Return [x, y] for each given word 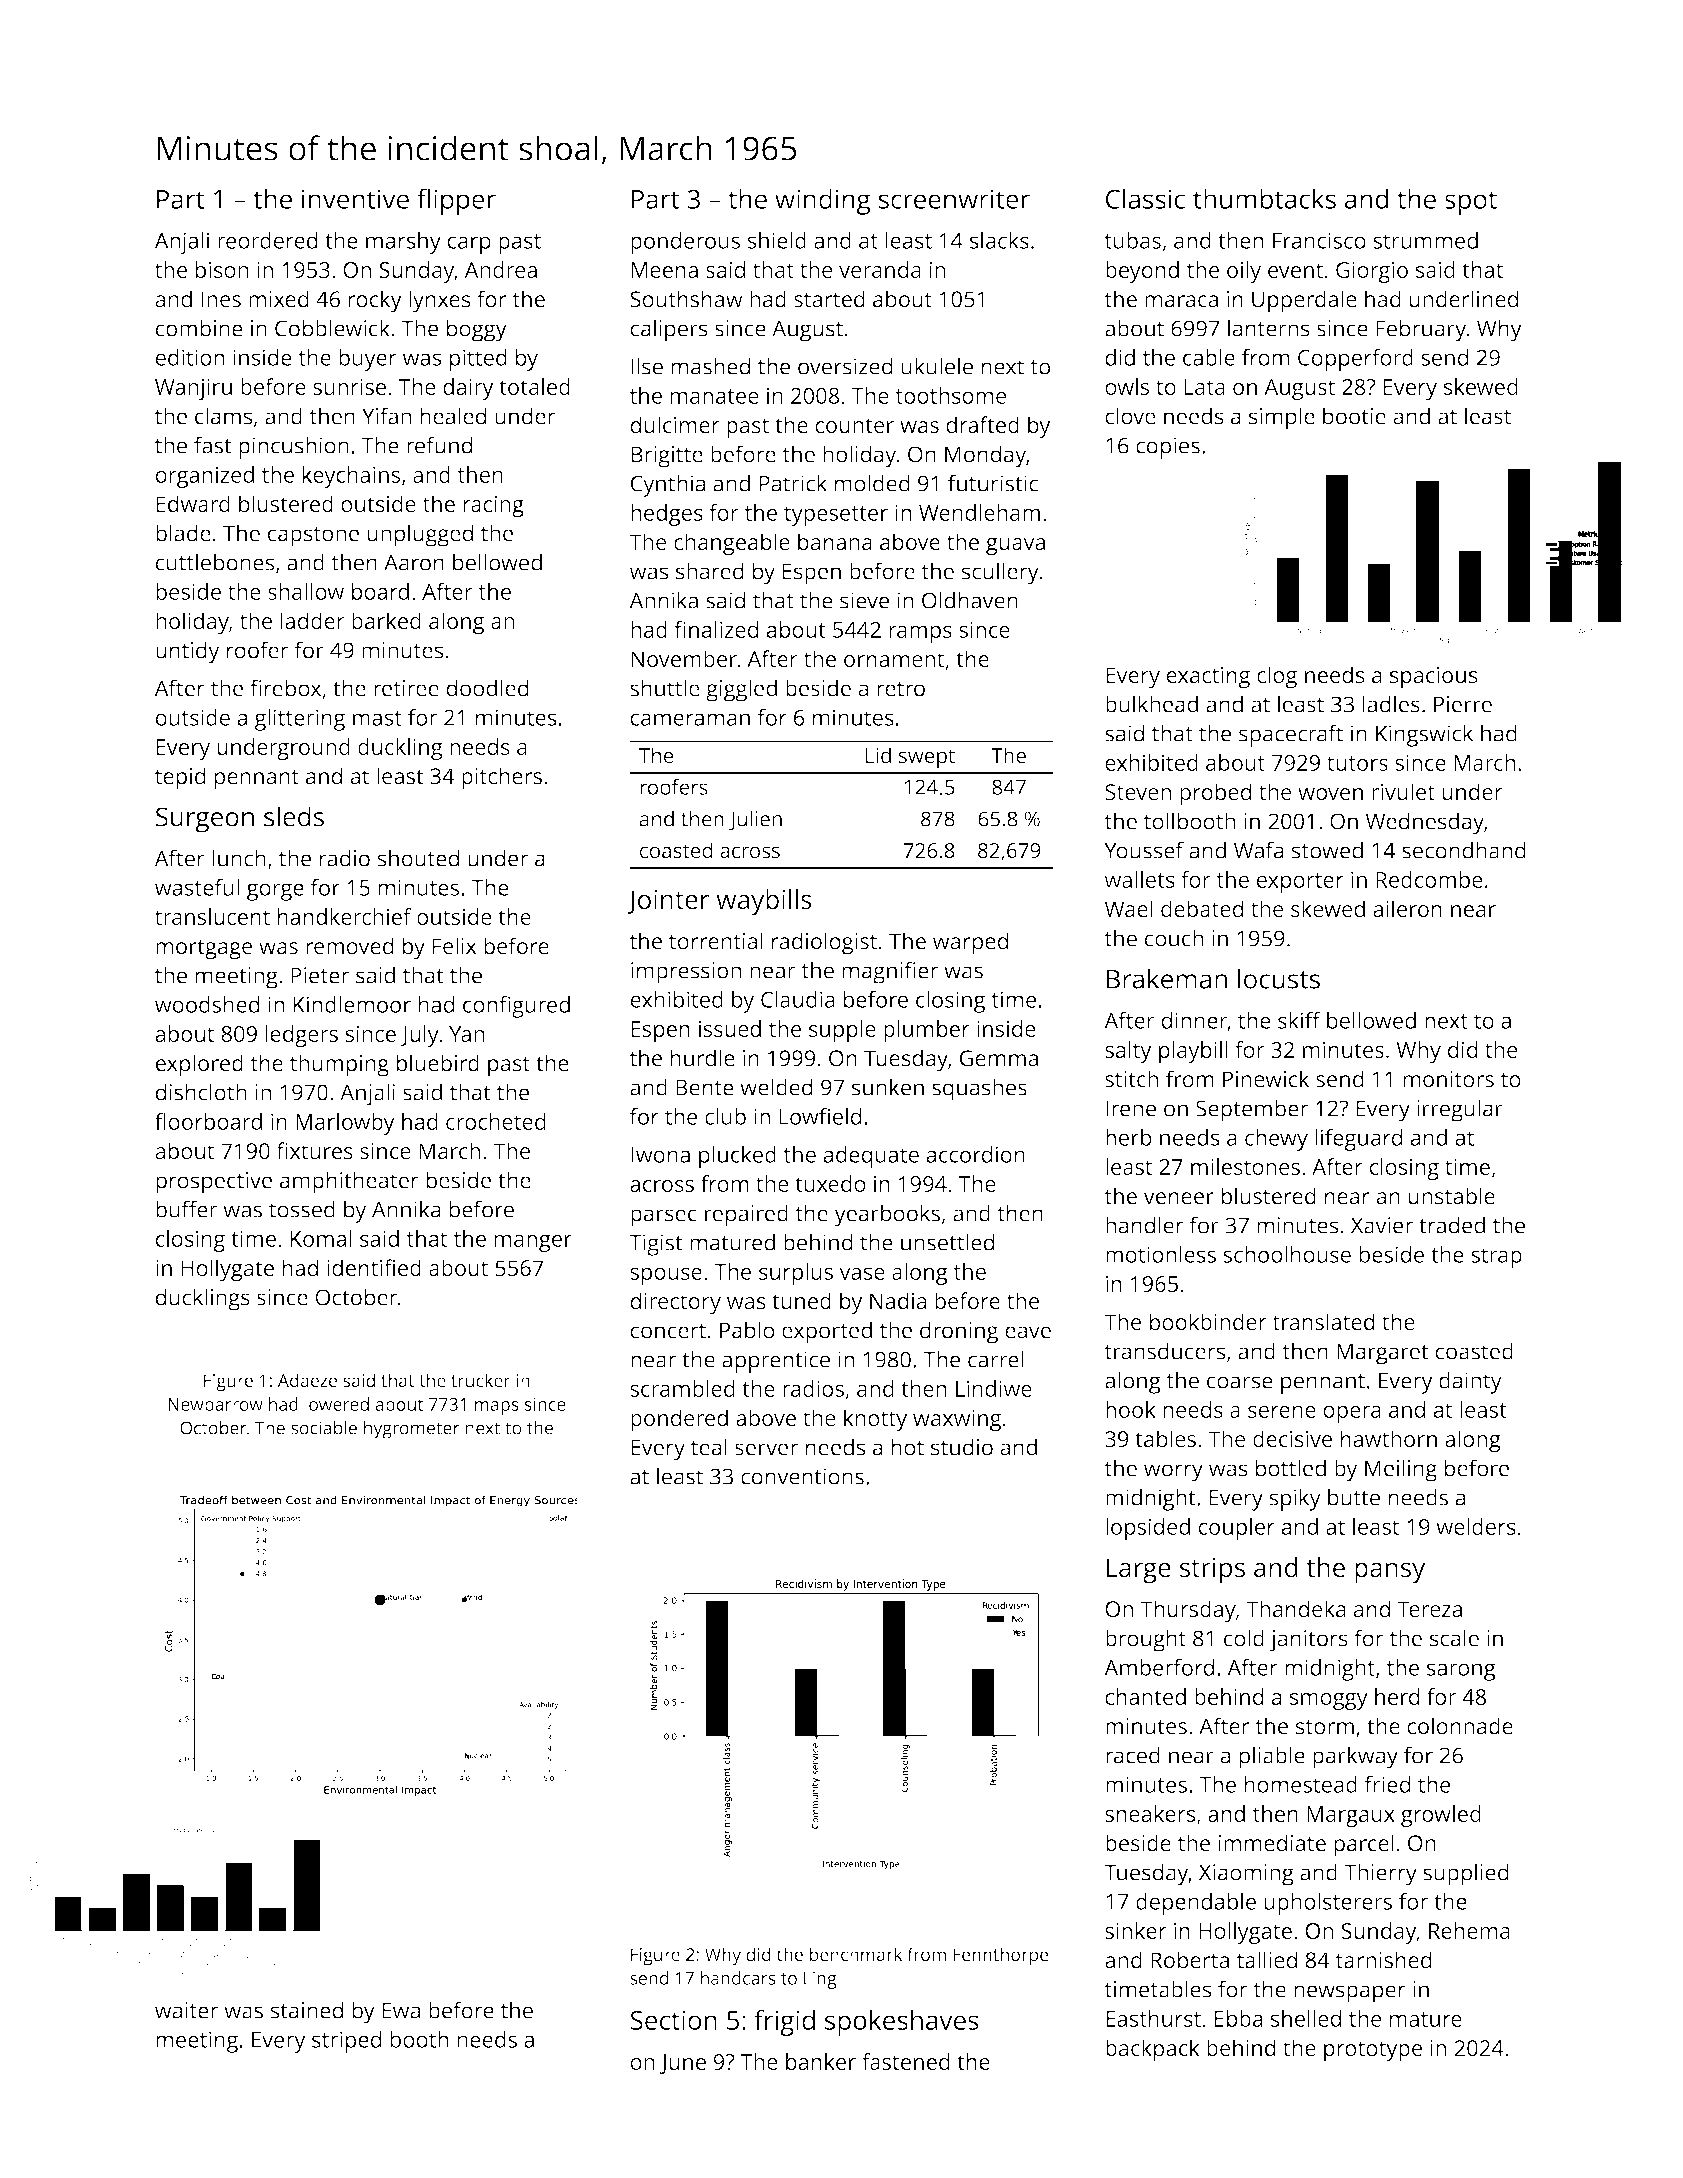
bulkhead [1152, 704]
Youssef [1144, 850]
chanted [1145, 1696]
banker [821, 2061]
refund [439, 445]
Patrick [793, 483]
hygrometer [412, 1430]
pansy [1390, 1573]
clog [1277, 677]
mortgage [204, 949]
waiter [186, 2010]
